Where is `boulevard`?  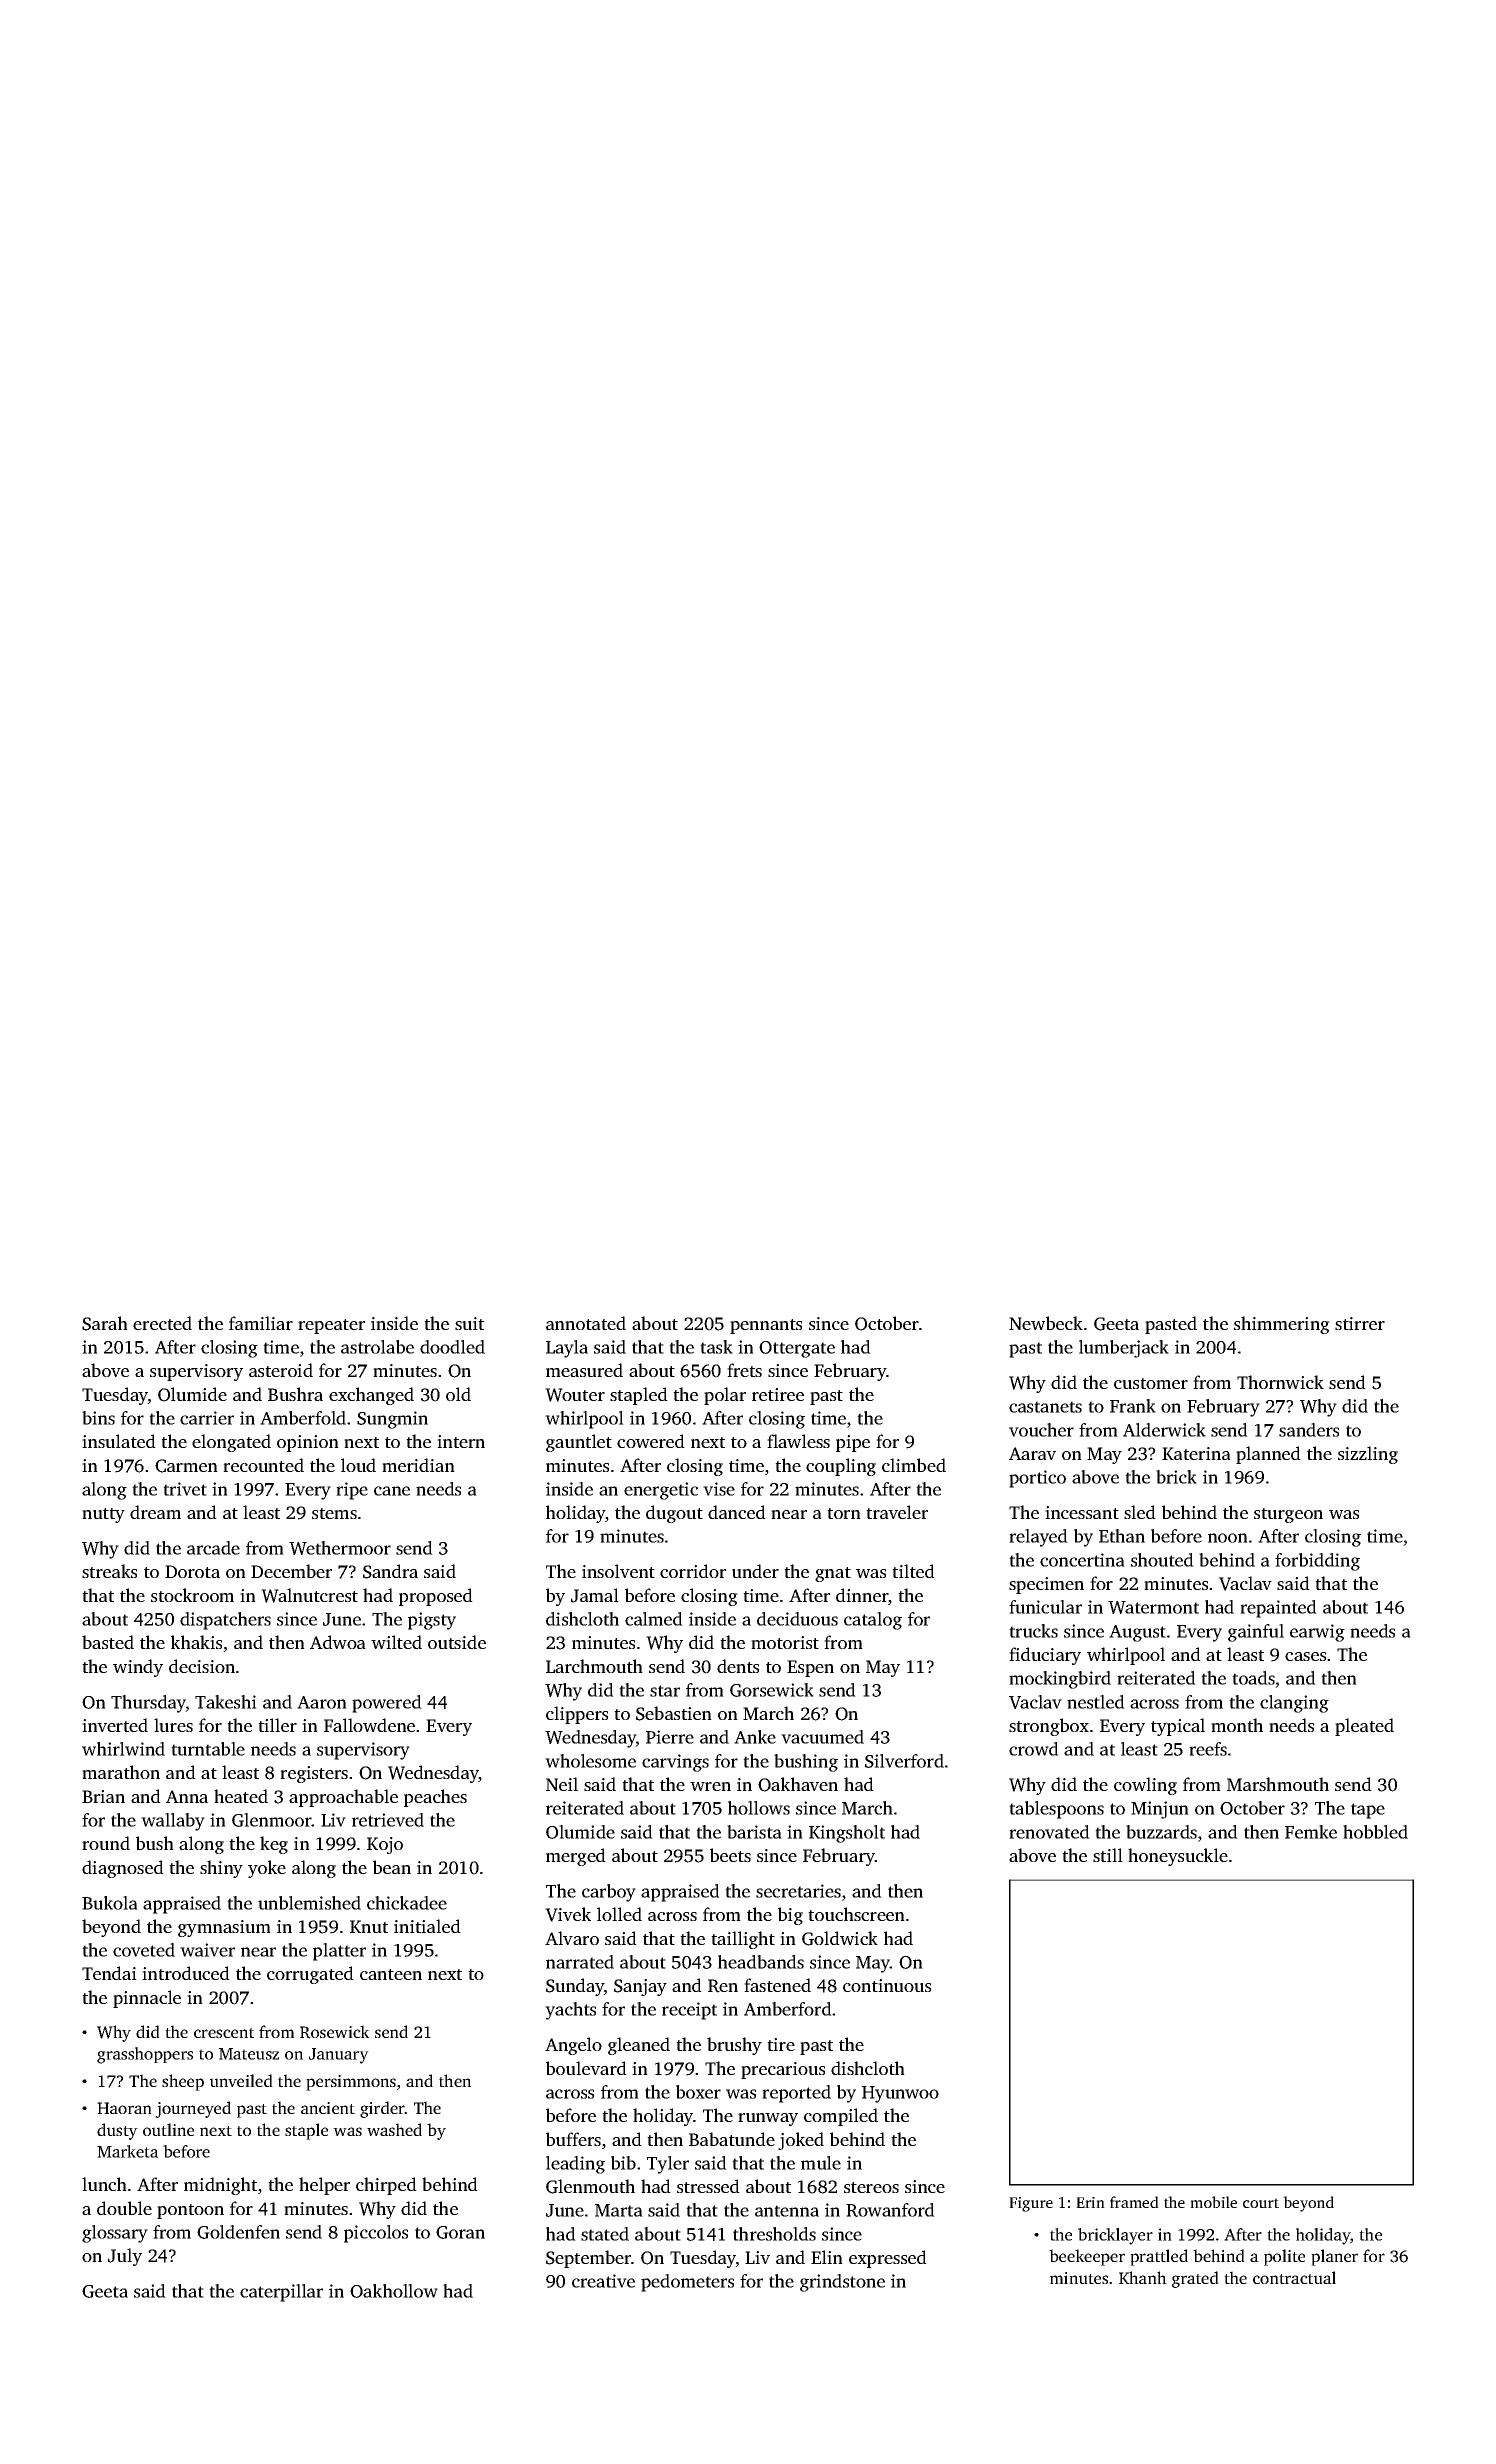
boulevard is located at coordinates (586, 2068).
